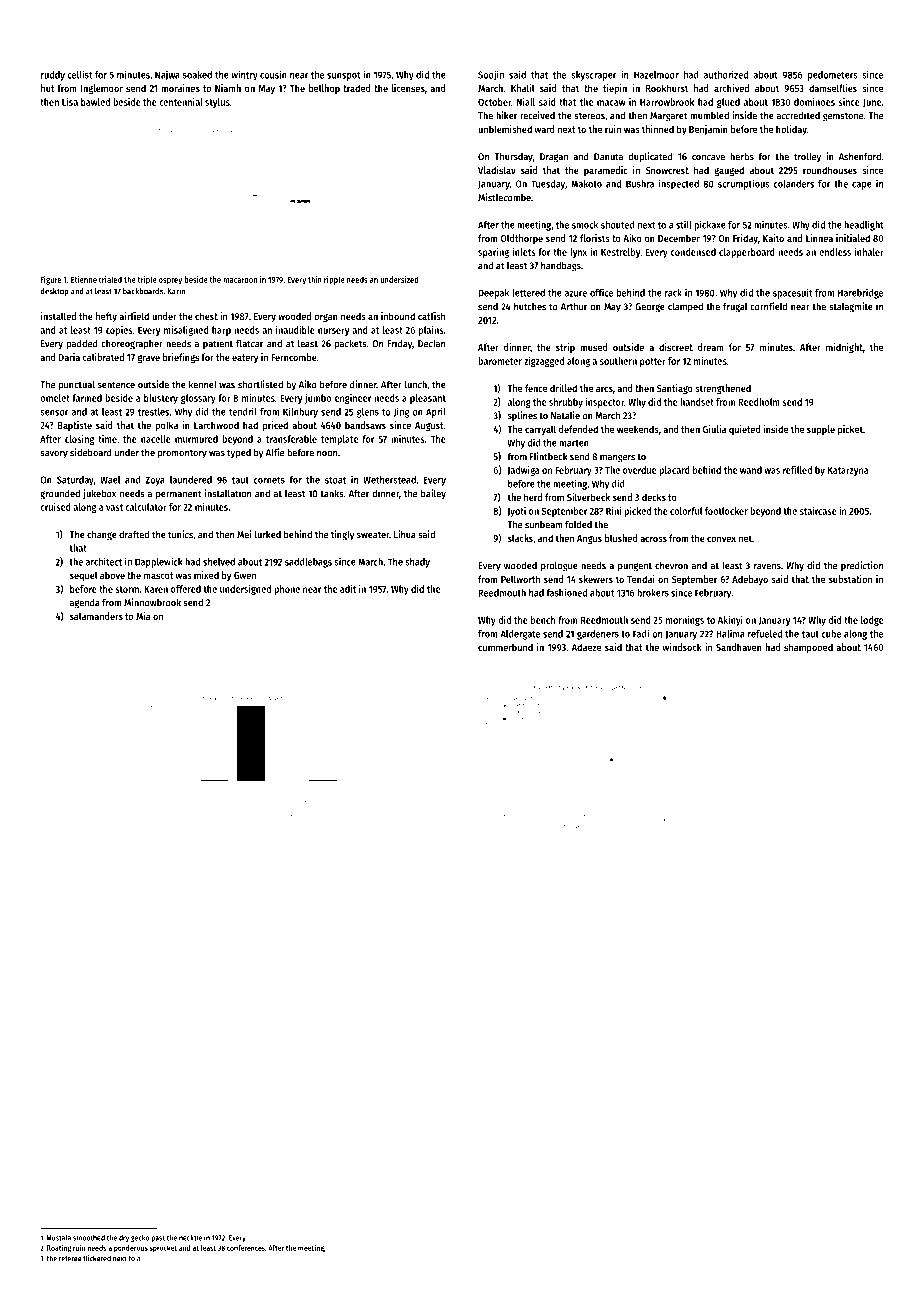 This image has height=1308, width=924. What do you see at coordinates (491, 75) in the image?
I see `Soojin` at bounding box center [491, 75].
